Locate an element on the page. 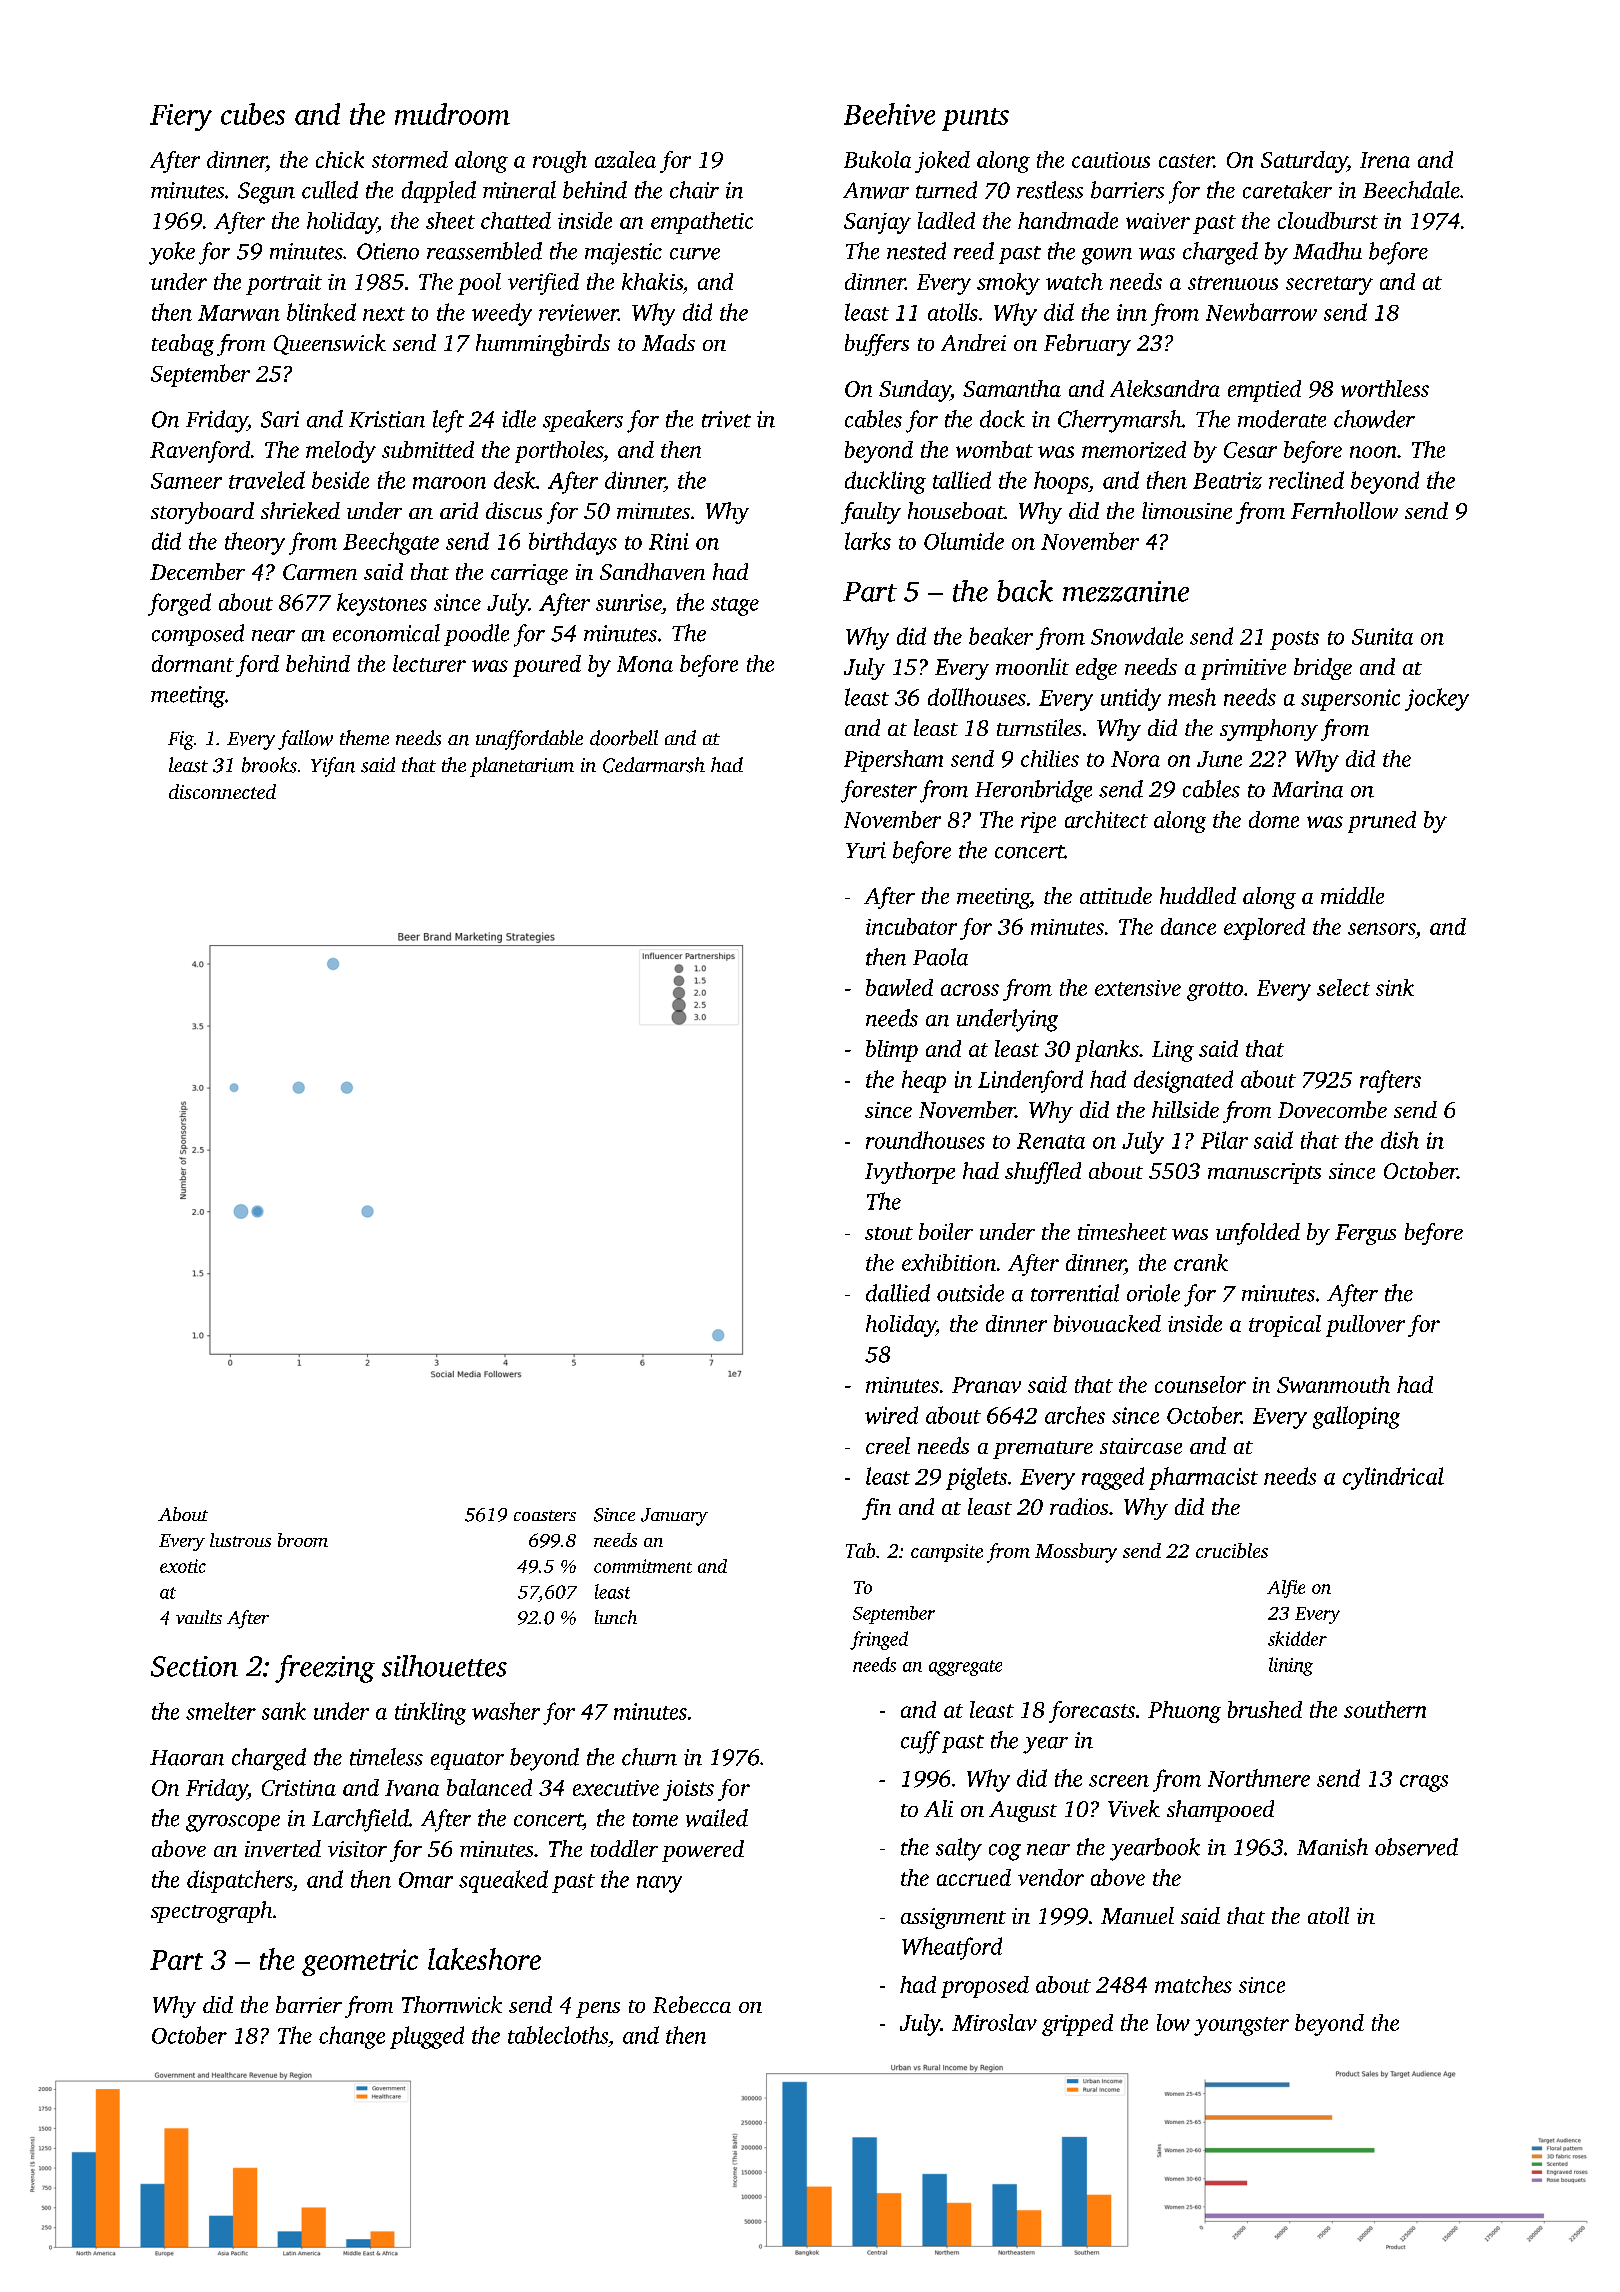 This page has width=1620, height=2292. coasters is located at coordinates (545, 1515).
